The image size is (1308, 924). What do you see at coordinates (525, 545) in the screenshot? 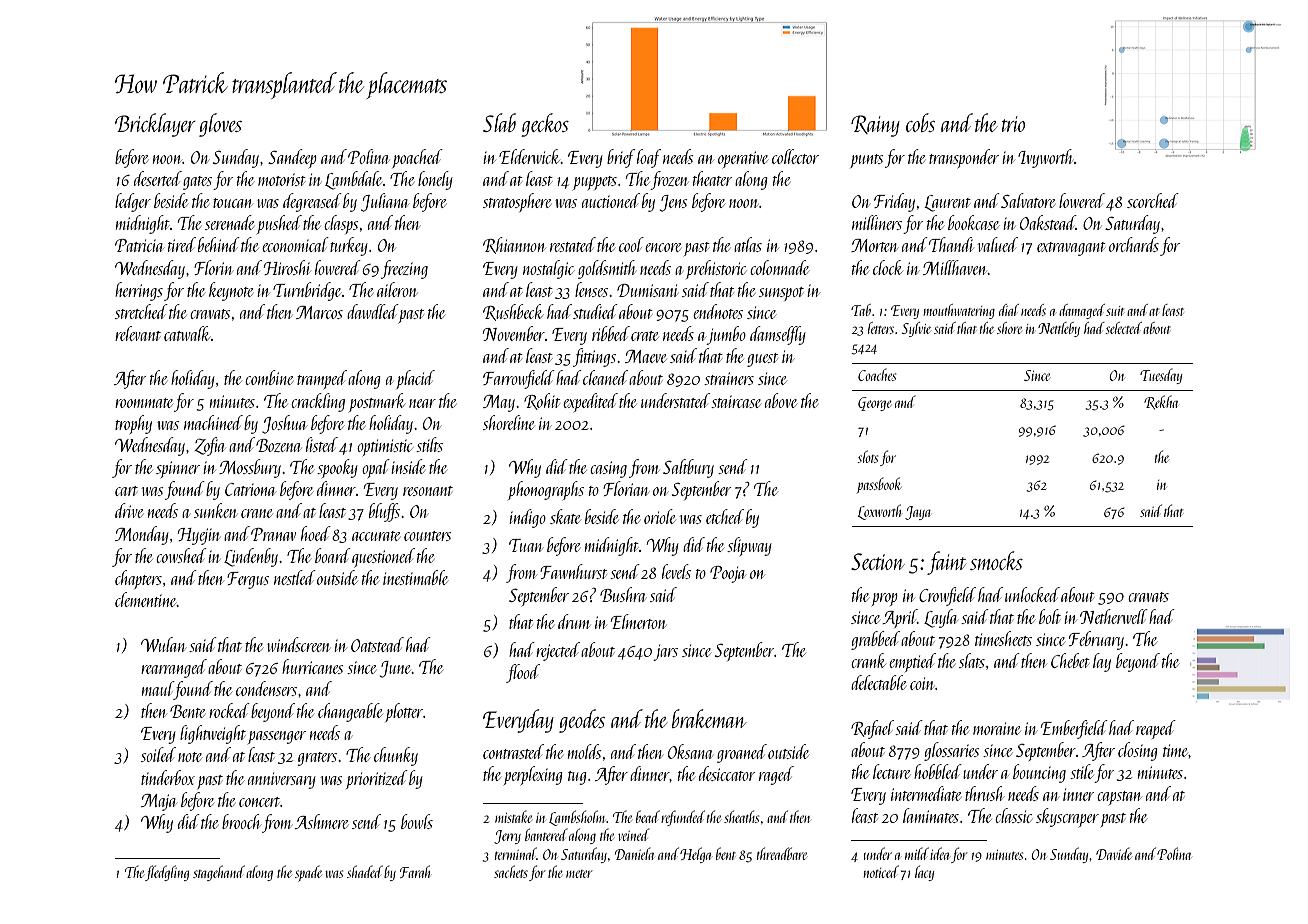
I see `Tuan` at bounding box center [525, 545].
